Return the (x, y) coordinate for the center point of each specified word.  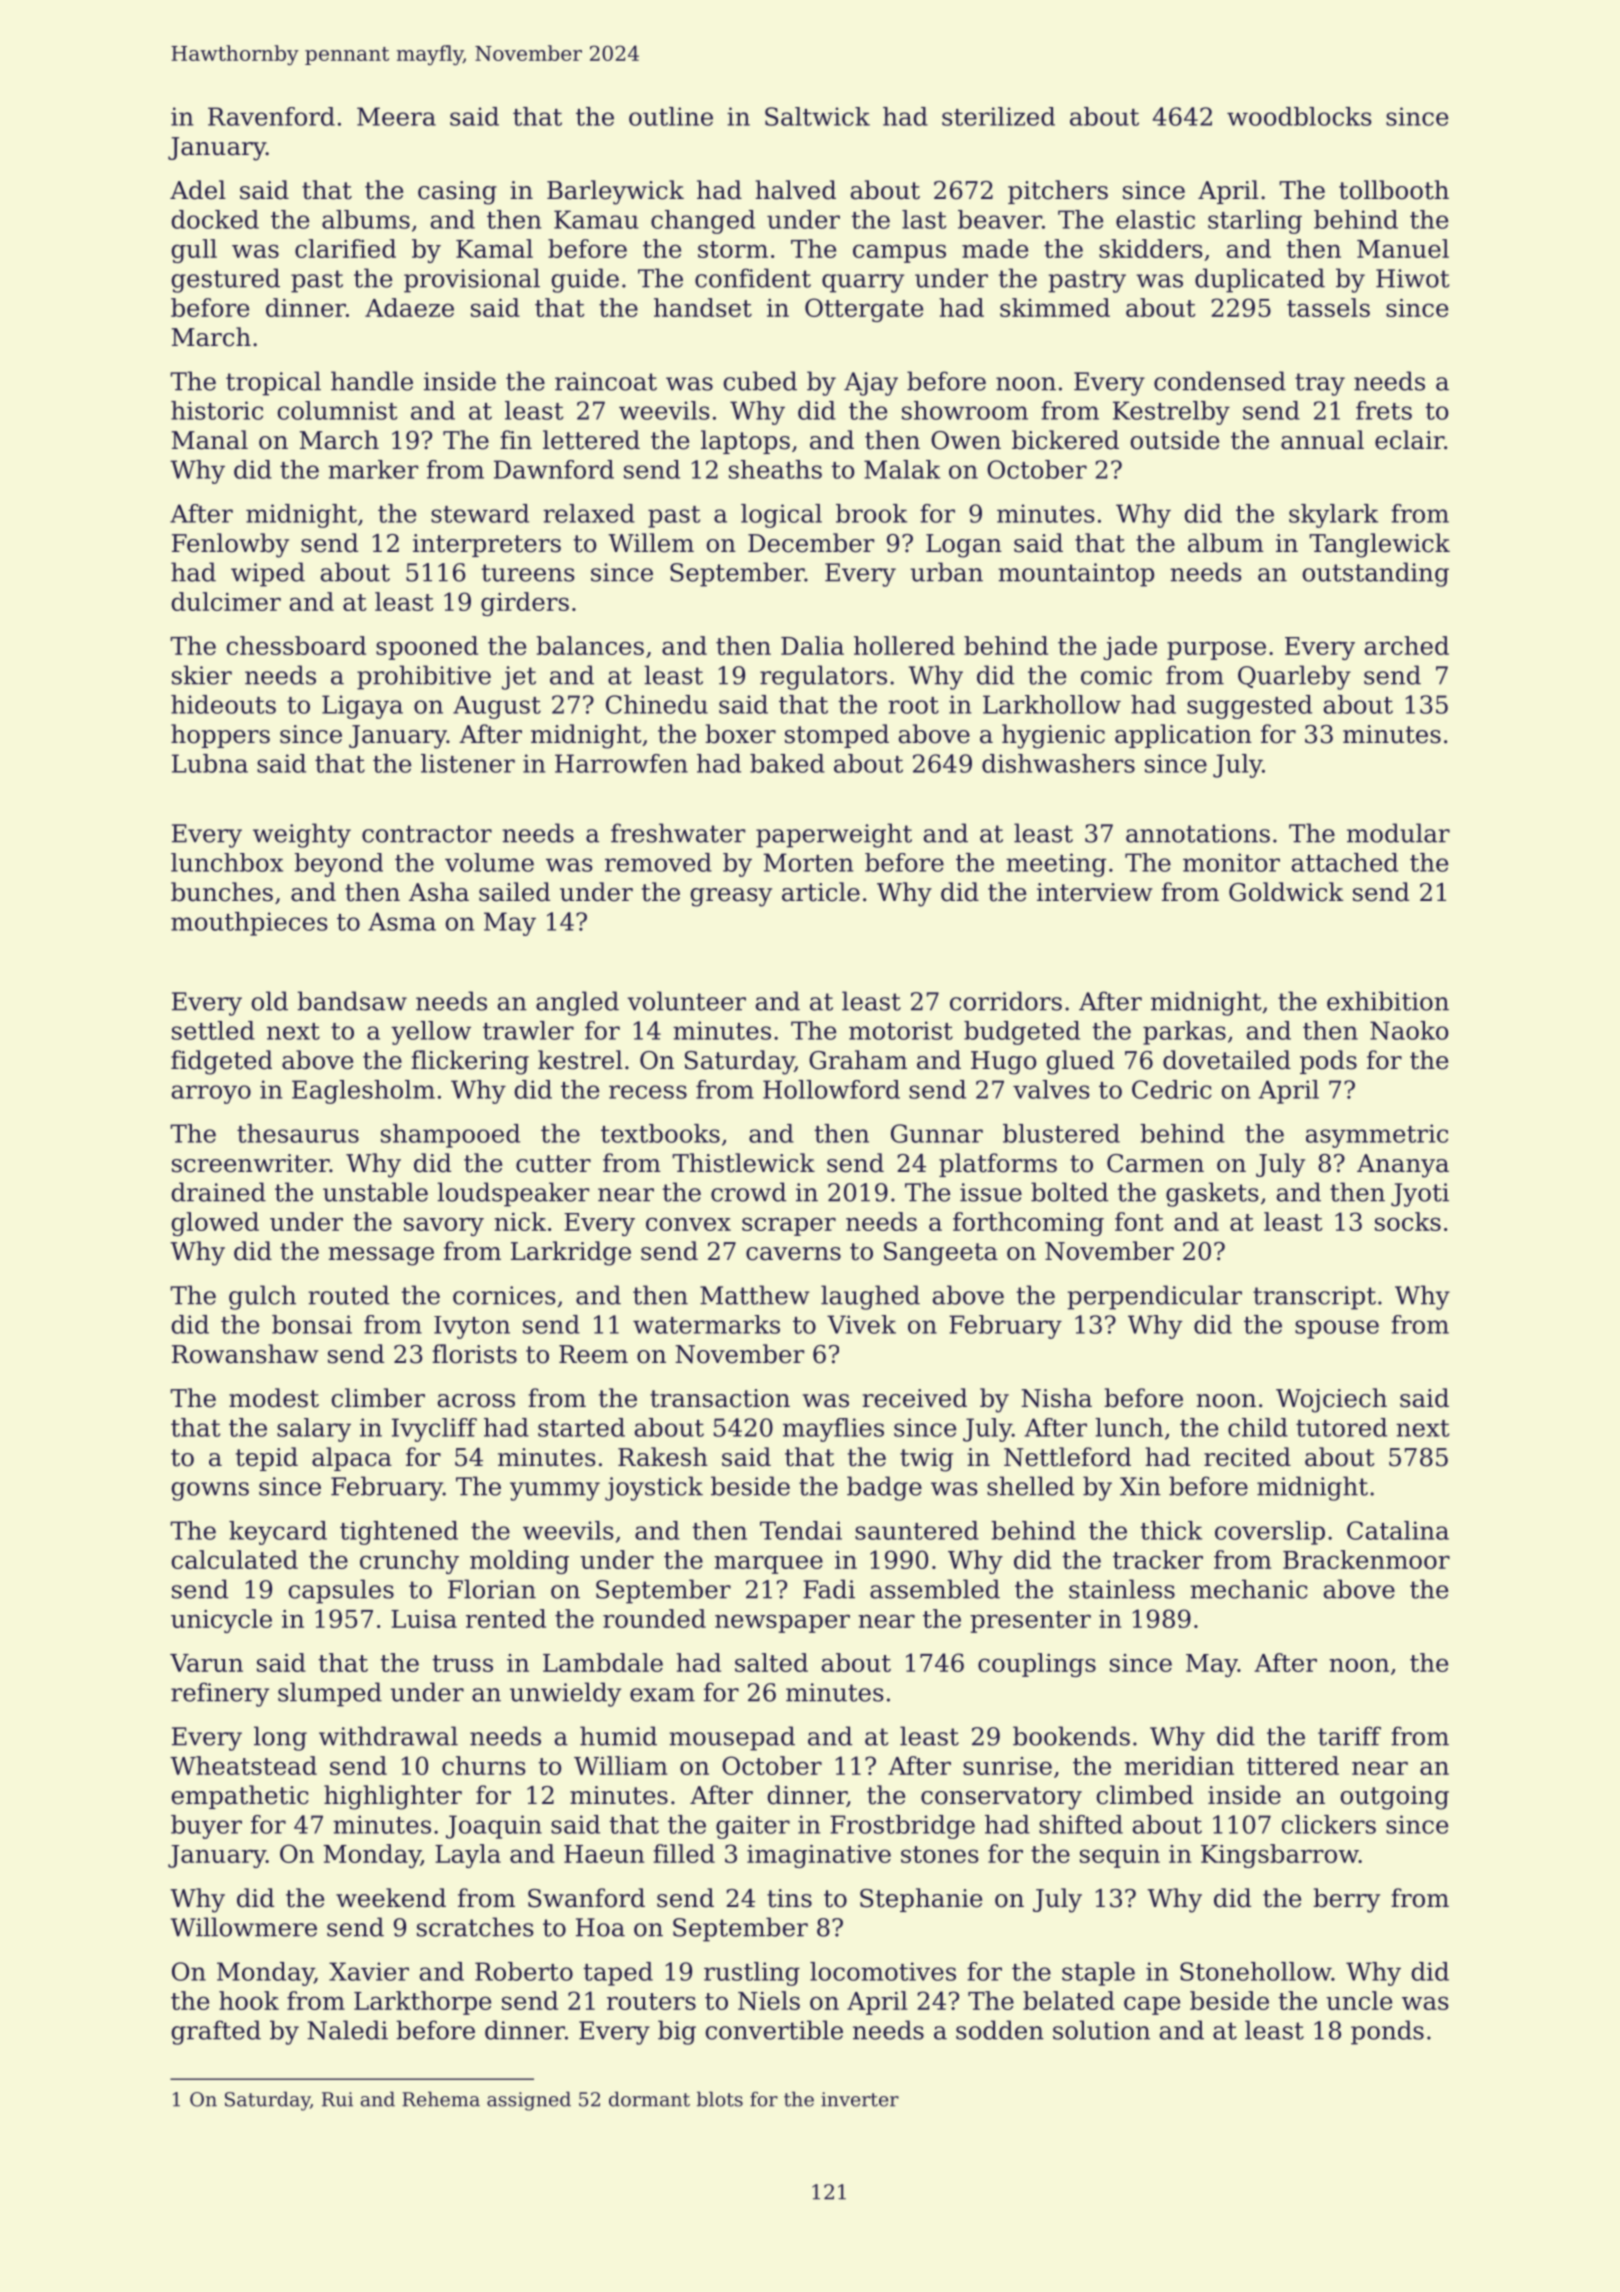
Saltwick (817, 116)
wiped (268, 574)
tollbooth (1394, 190)
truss (462, 1663)
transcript (1314, 1298)
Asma (402, 921)
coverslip (1270, 1533)
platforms (998, 1165)
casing (457, 193)
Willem (651, 543)
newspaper (782, 1623)
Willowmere (243, 1927)
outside (1174, 440)
